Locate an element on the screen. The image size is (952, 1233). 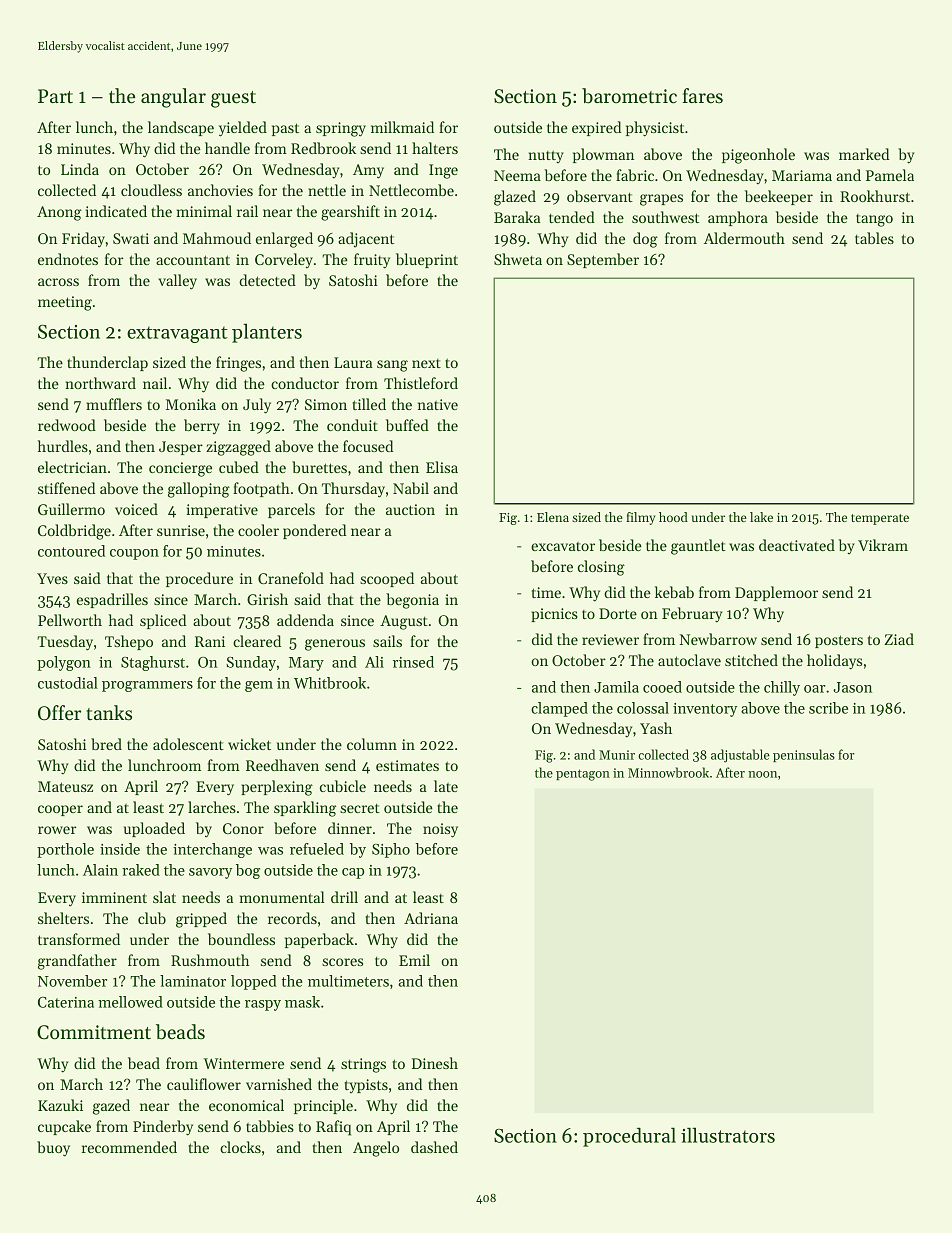
raked is located at coordinates (141, 870).
